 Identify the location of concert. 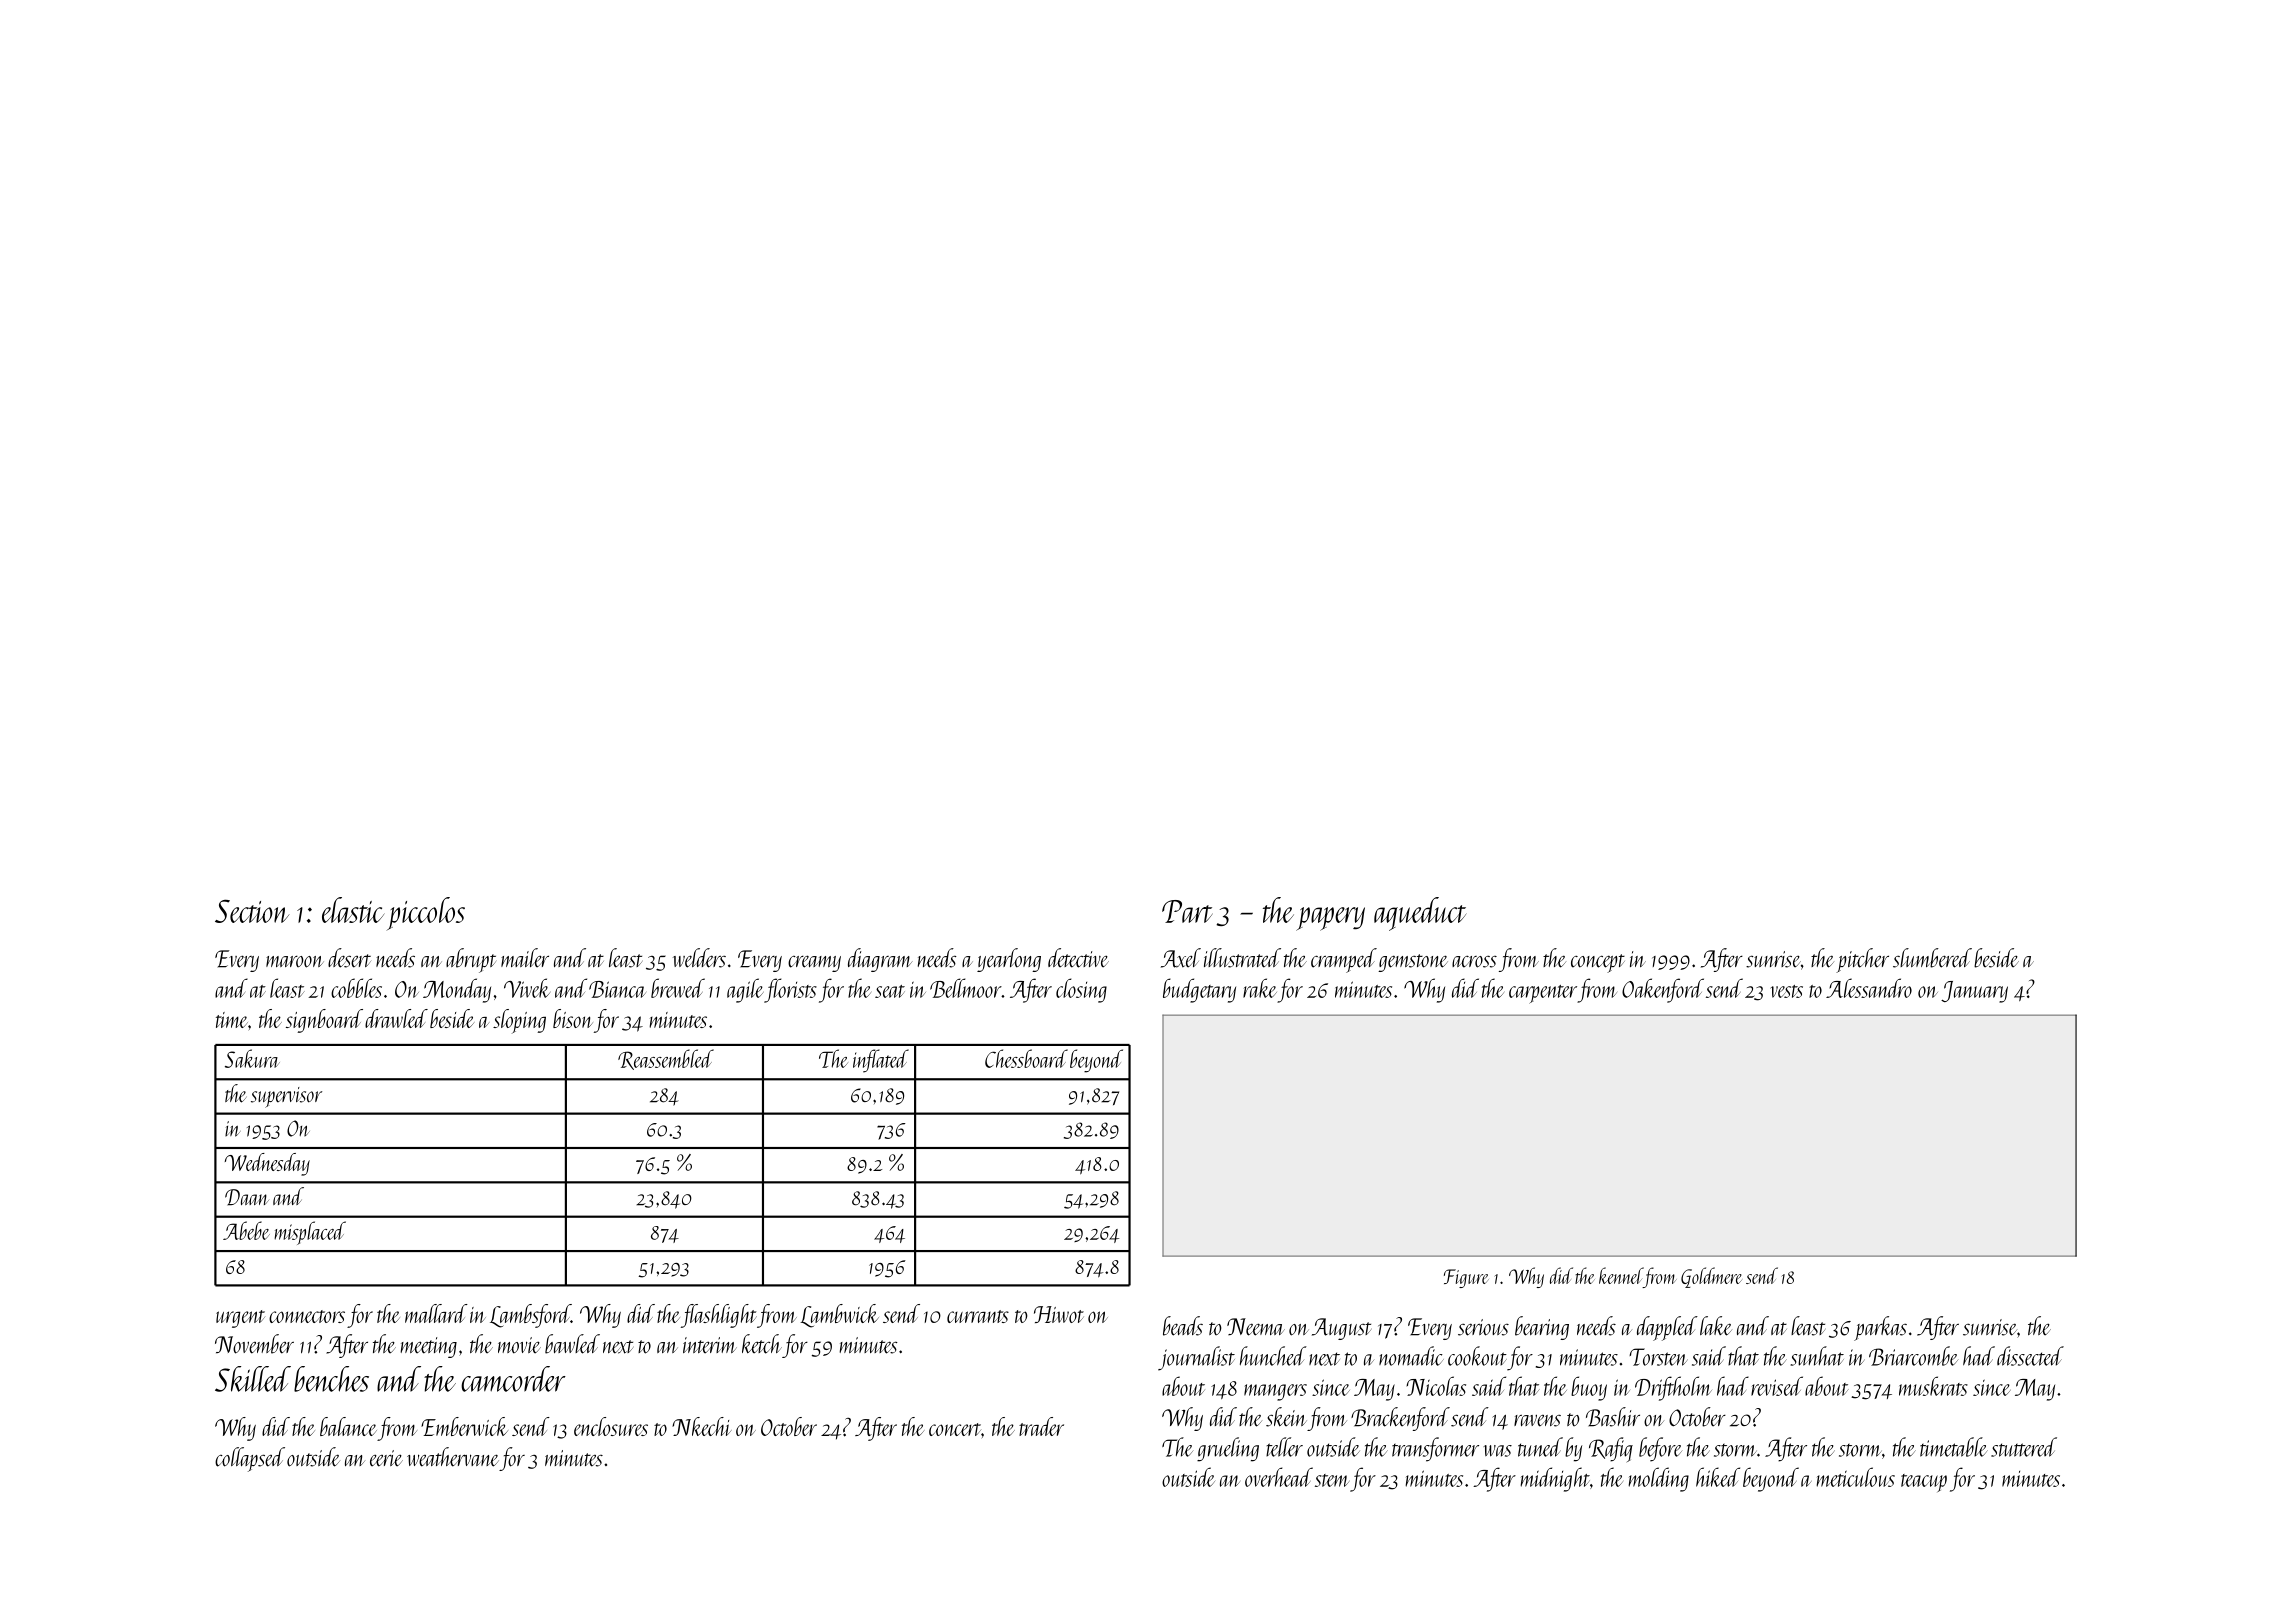
(955, 1429).
